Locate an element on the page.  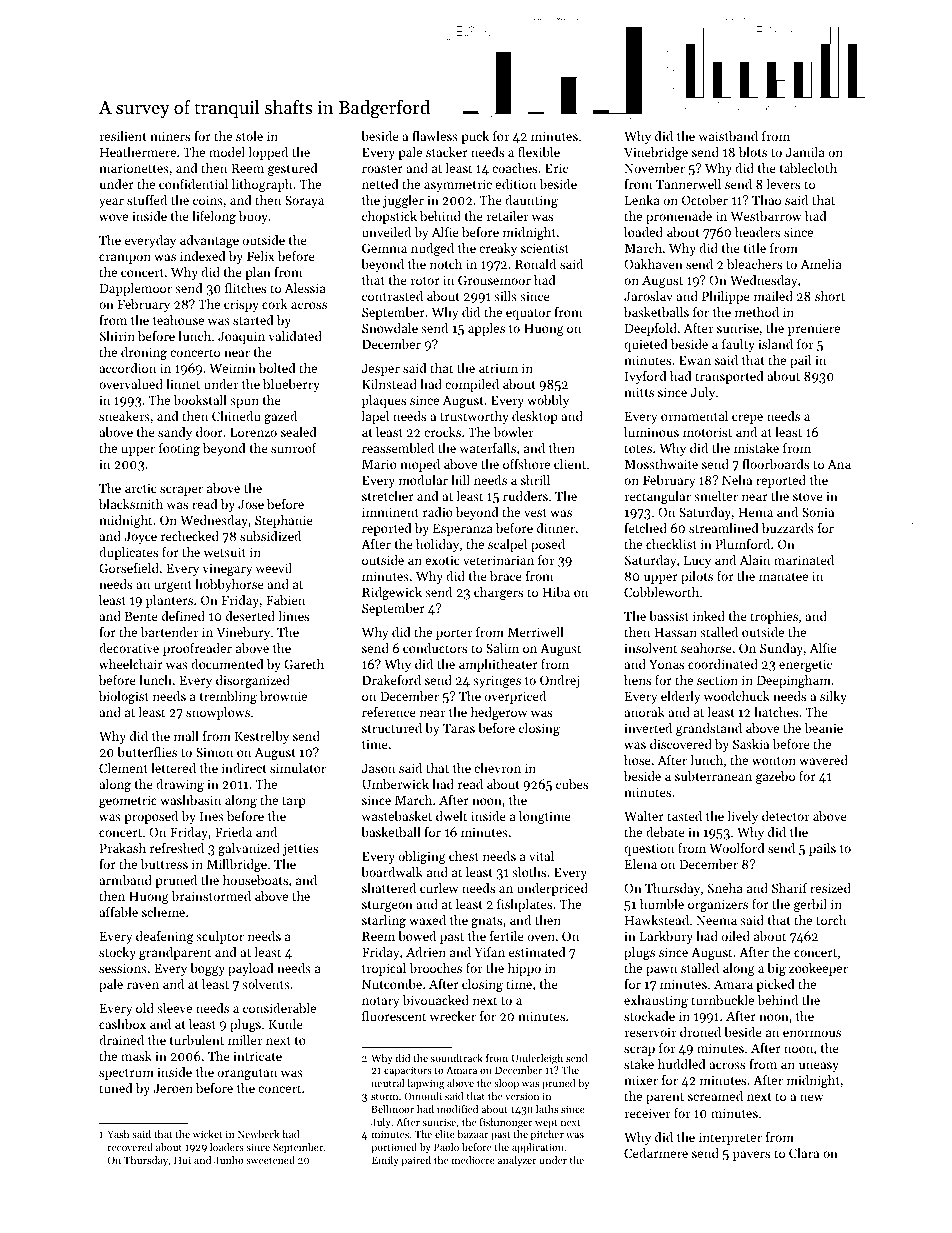
neutral is located at coordinates (387, 1083).
